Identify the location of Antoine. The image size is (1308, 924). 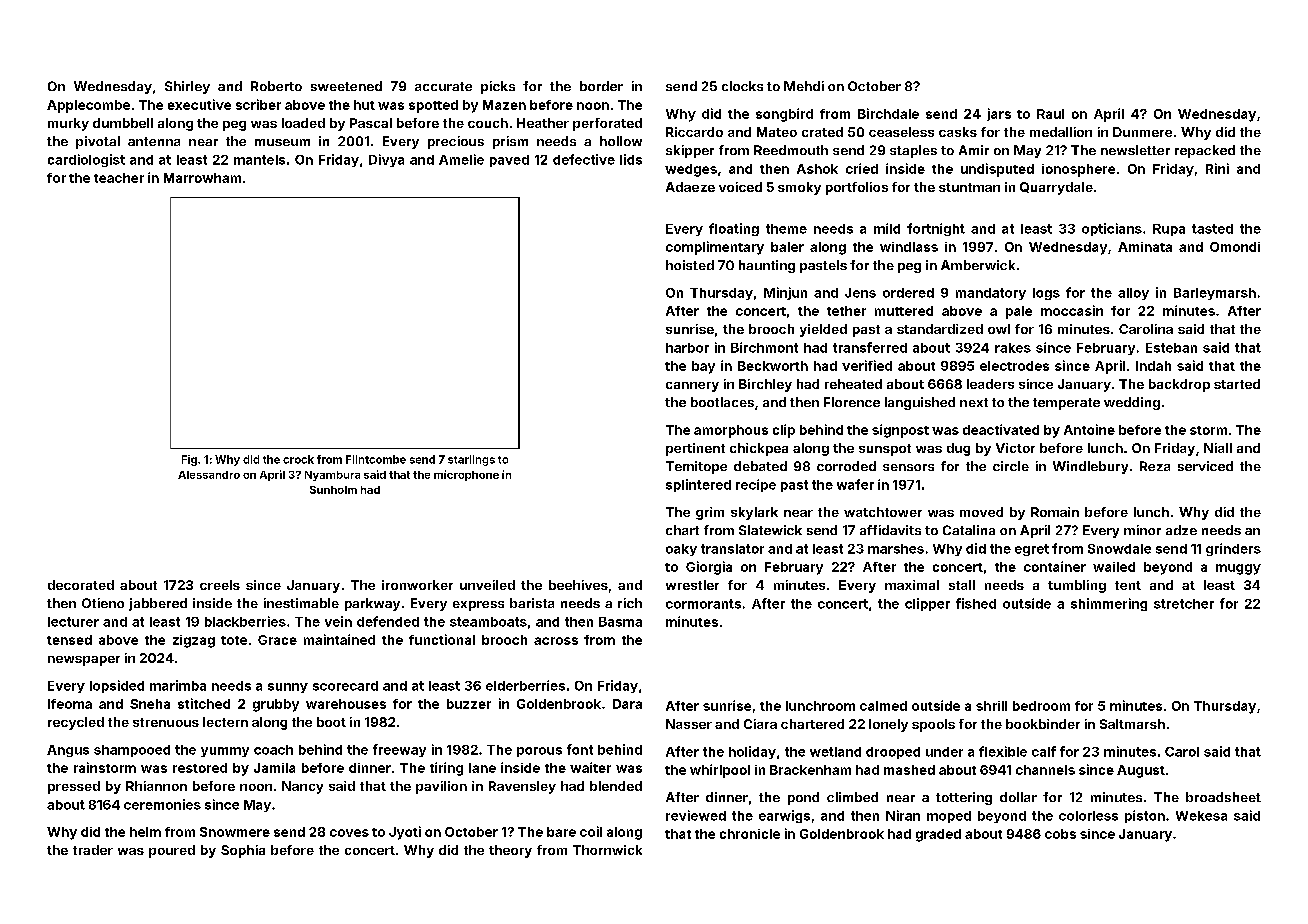
(1089, 429).
